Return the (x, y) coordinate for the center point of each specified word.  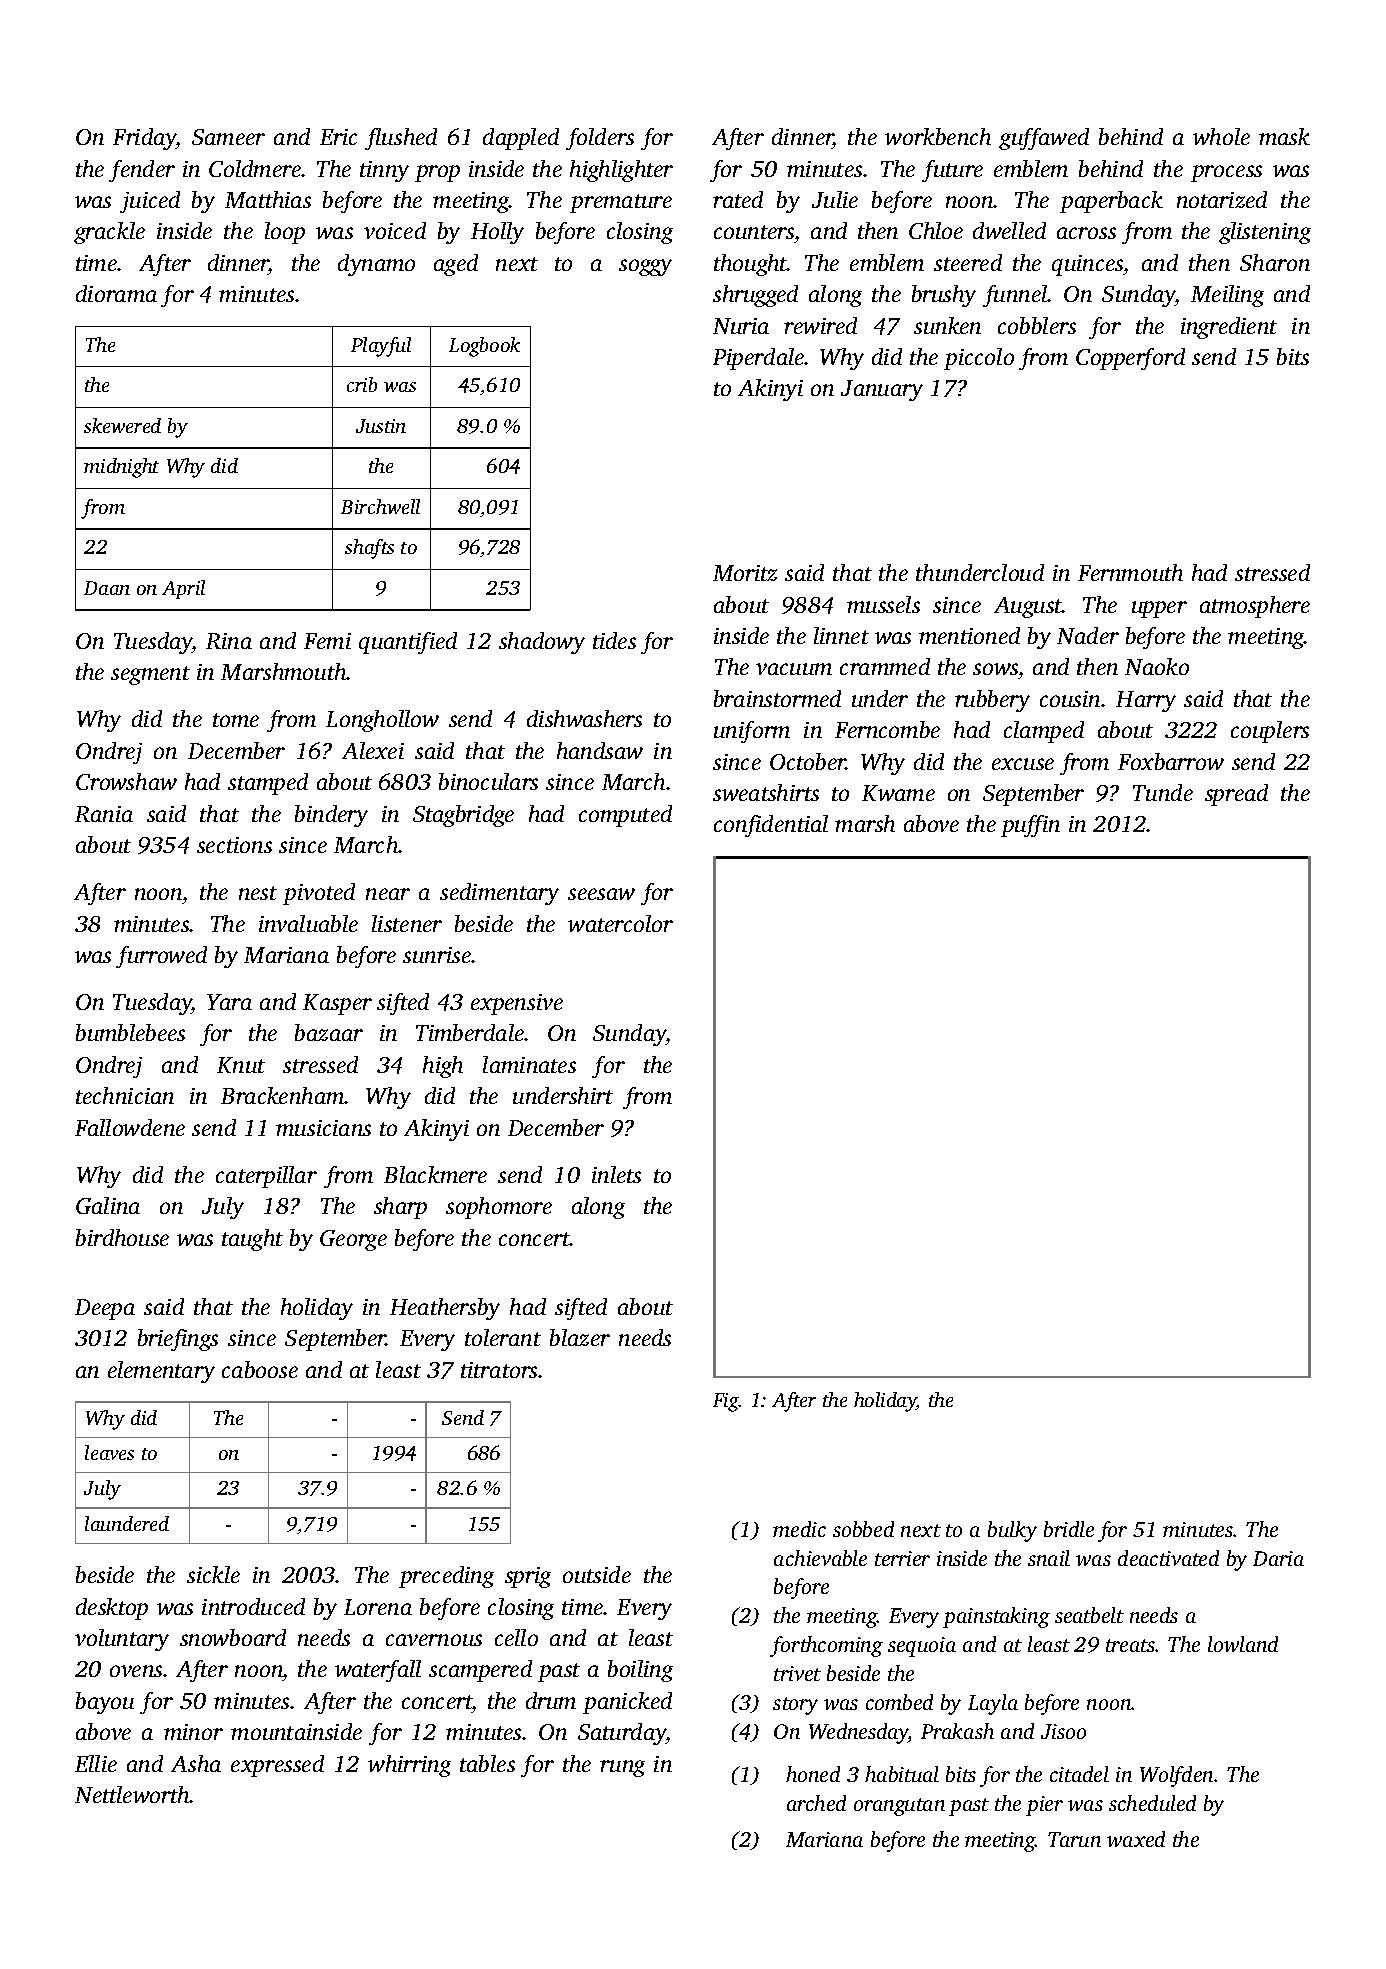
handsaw (600, 750)
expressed (277, 1766)
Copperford (1130, 359)
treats (1130, 1645)
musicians (323, 1128)
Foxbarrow (1171, 761)
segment (150, 675)
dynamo (376, 265)
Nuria (741, 326)
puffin (1030, 826)
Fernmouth (1130, 572)
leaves (109, 1452)
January (882, 390)
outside (597, 1574)
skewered (122, 425)
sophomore (499, 1208)
